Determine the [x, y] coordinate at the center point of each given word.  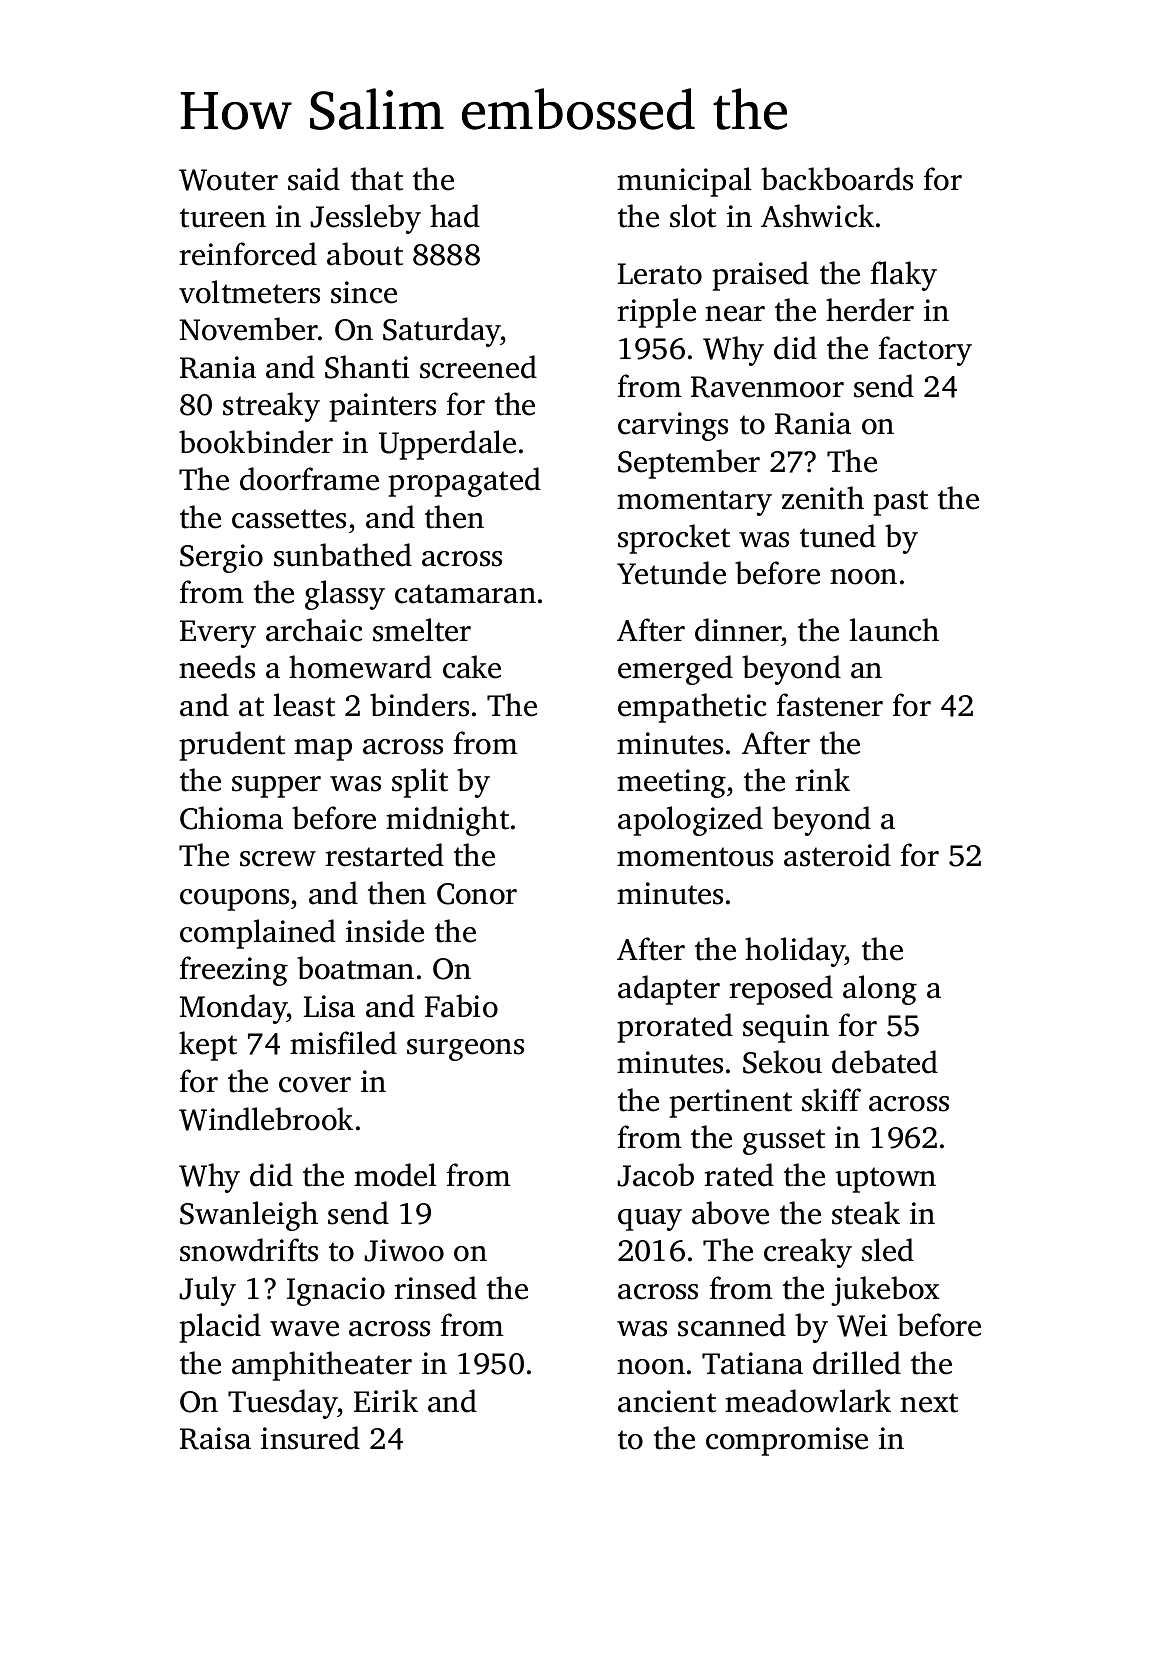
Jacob [655, 1175]
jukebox [885, 1291]
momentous [695, 857]
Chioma [231, 818]
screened [478, 367]
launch [894, 630]
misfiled [343, 1043]
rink [822, 779]
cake [472, 667]
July [207, 1291]
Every [218, 634]
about [365, 254]
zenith [823, 498]
